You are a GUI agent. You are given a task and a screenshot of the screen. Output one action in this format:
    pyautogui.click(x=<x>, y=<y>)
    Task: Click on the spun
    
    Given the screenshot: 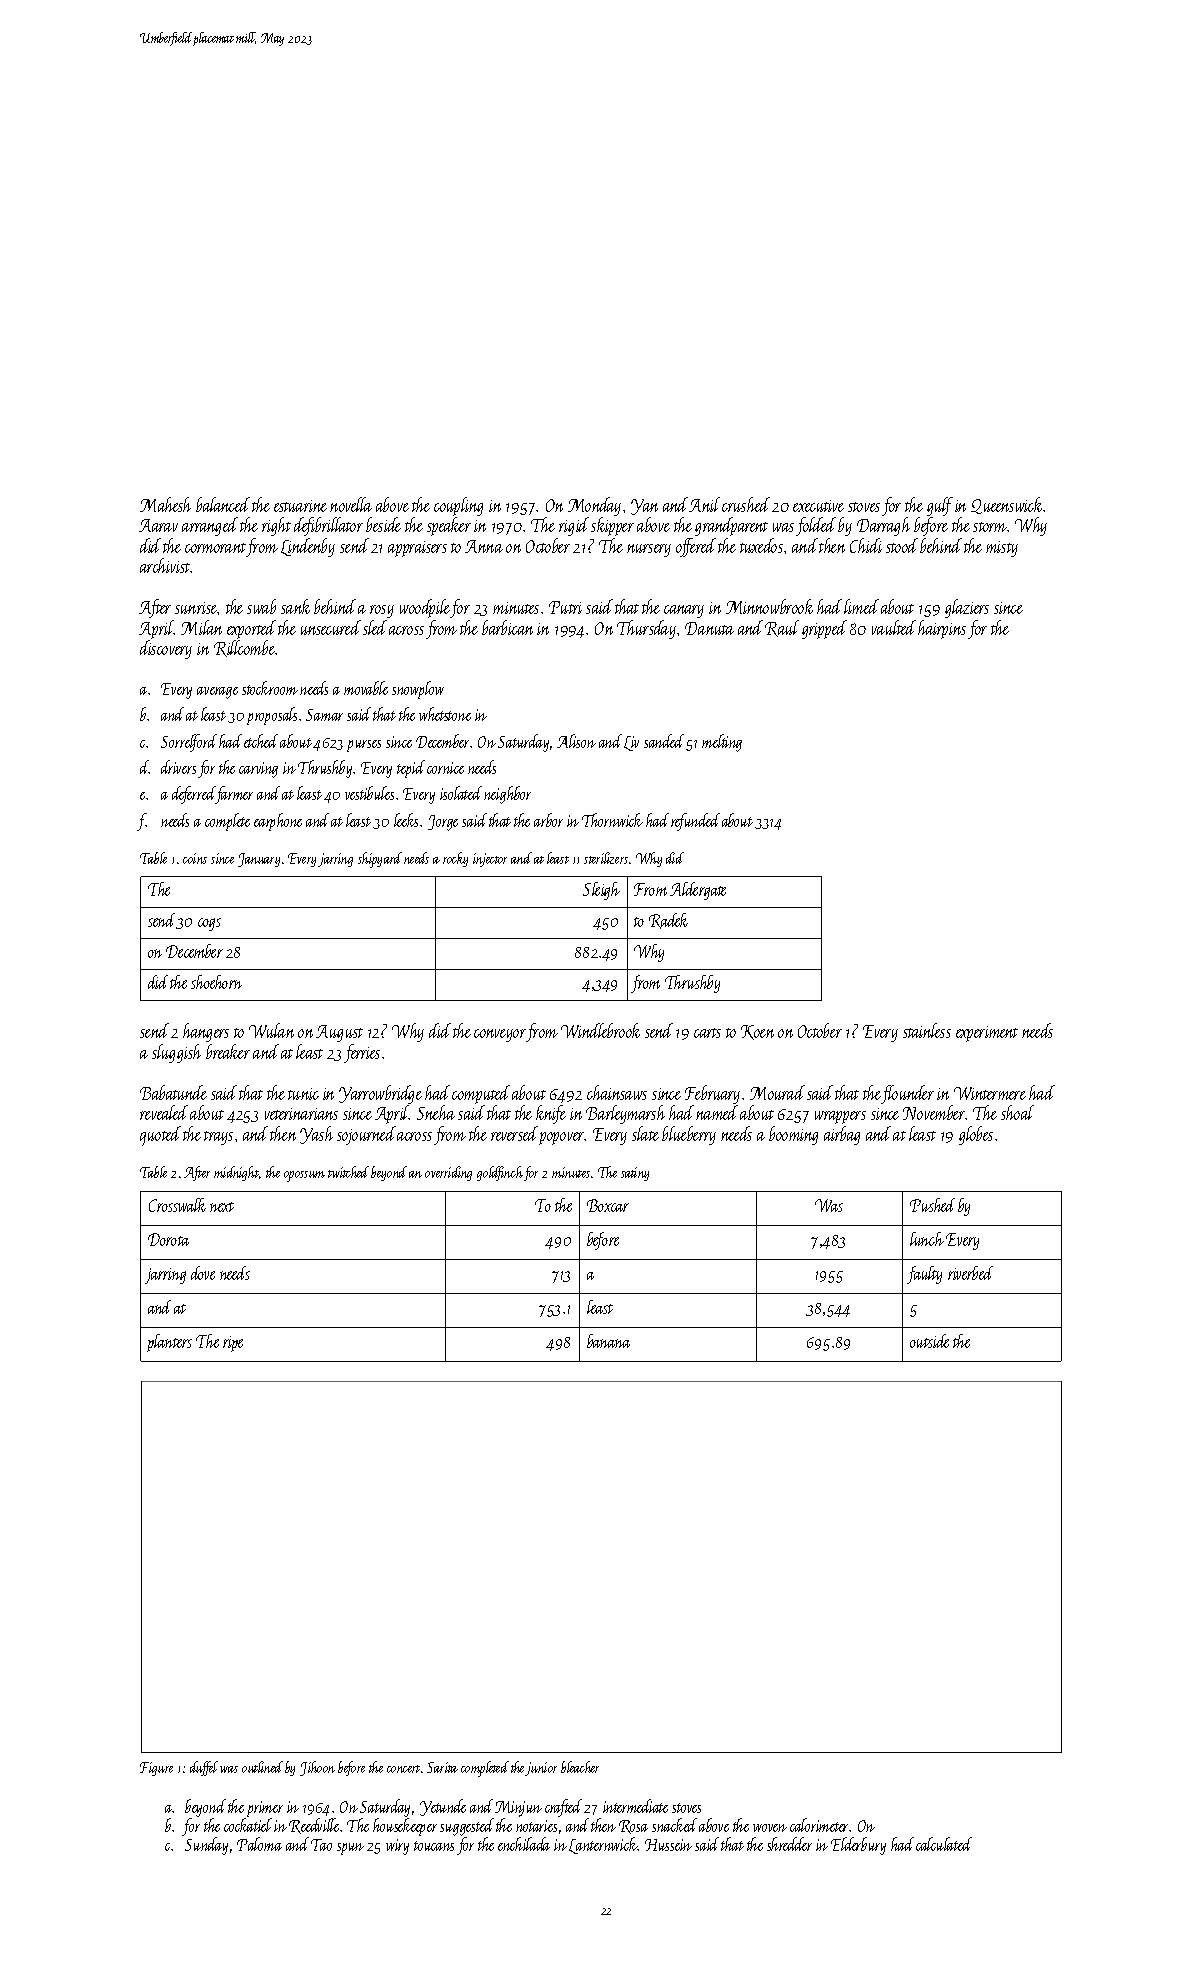 What is the action you would take?
    pyautogui.click(x=350, y=1849)
